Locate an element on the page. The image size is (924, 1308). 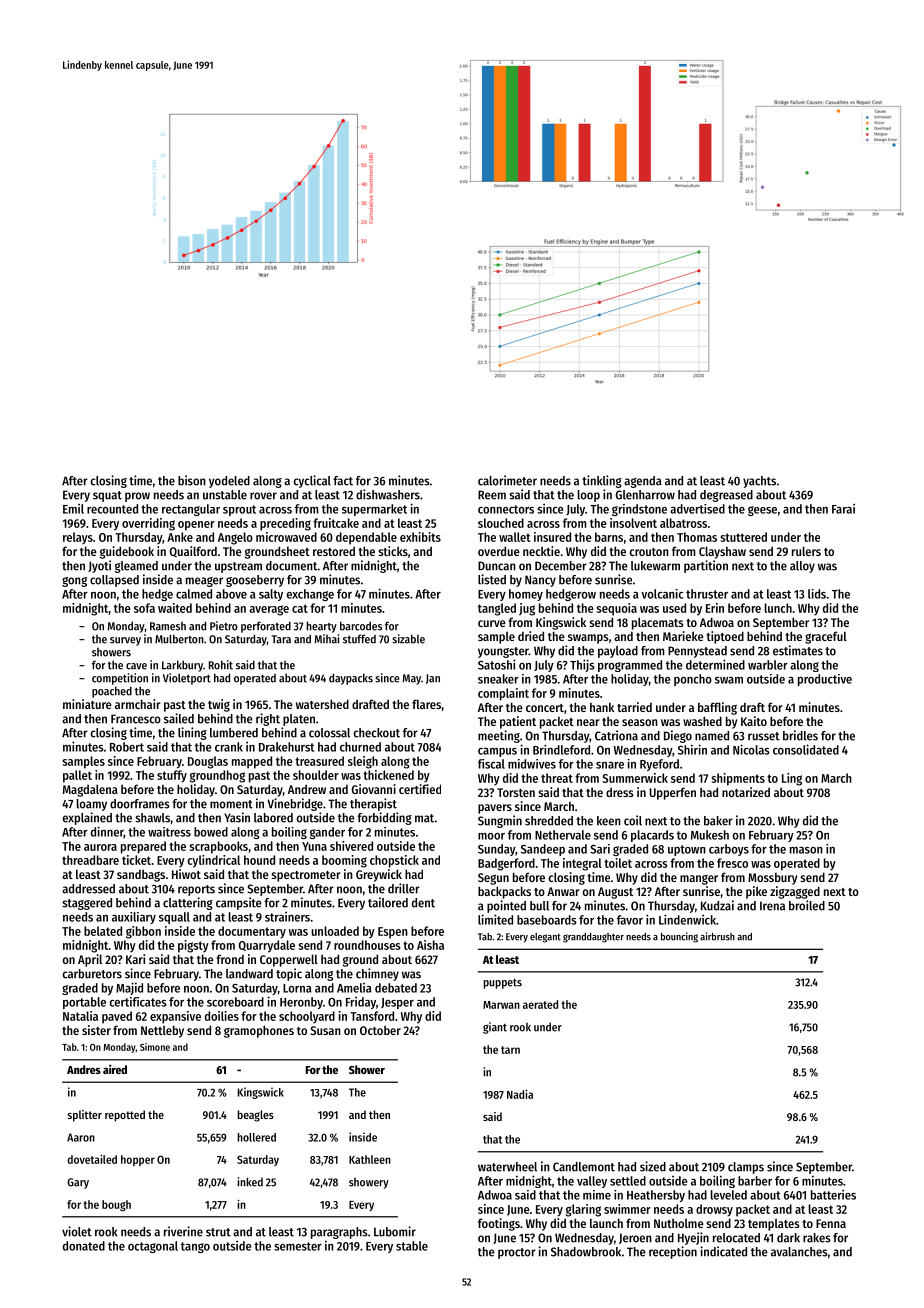
sailed is located at coordinates (179, 718).
